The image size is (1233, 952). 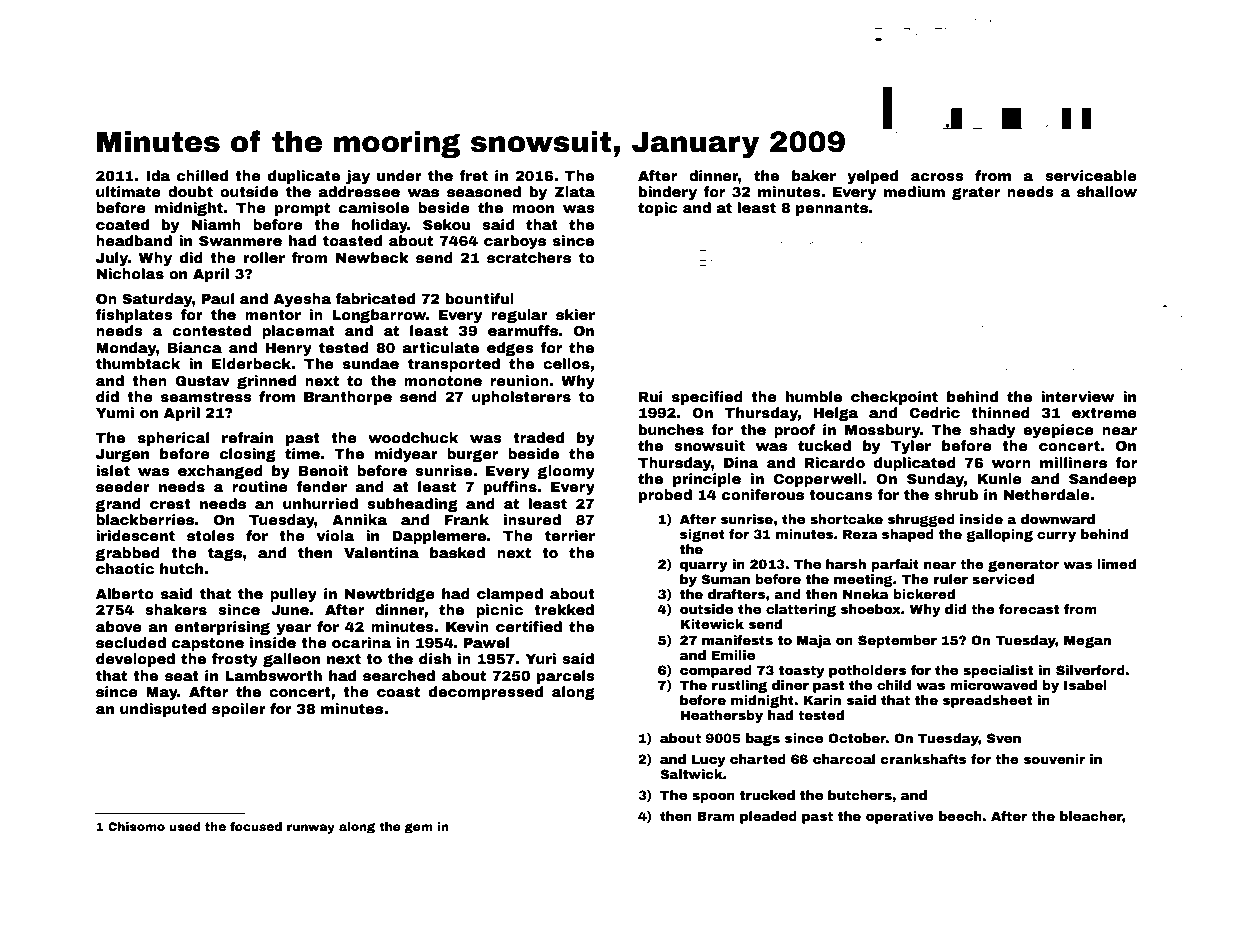 What do you see at coordinates (419, 828) in the screenshot?
I see `gem` at bounding box center [419, 828].
